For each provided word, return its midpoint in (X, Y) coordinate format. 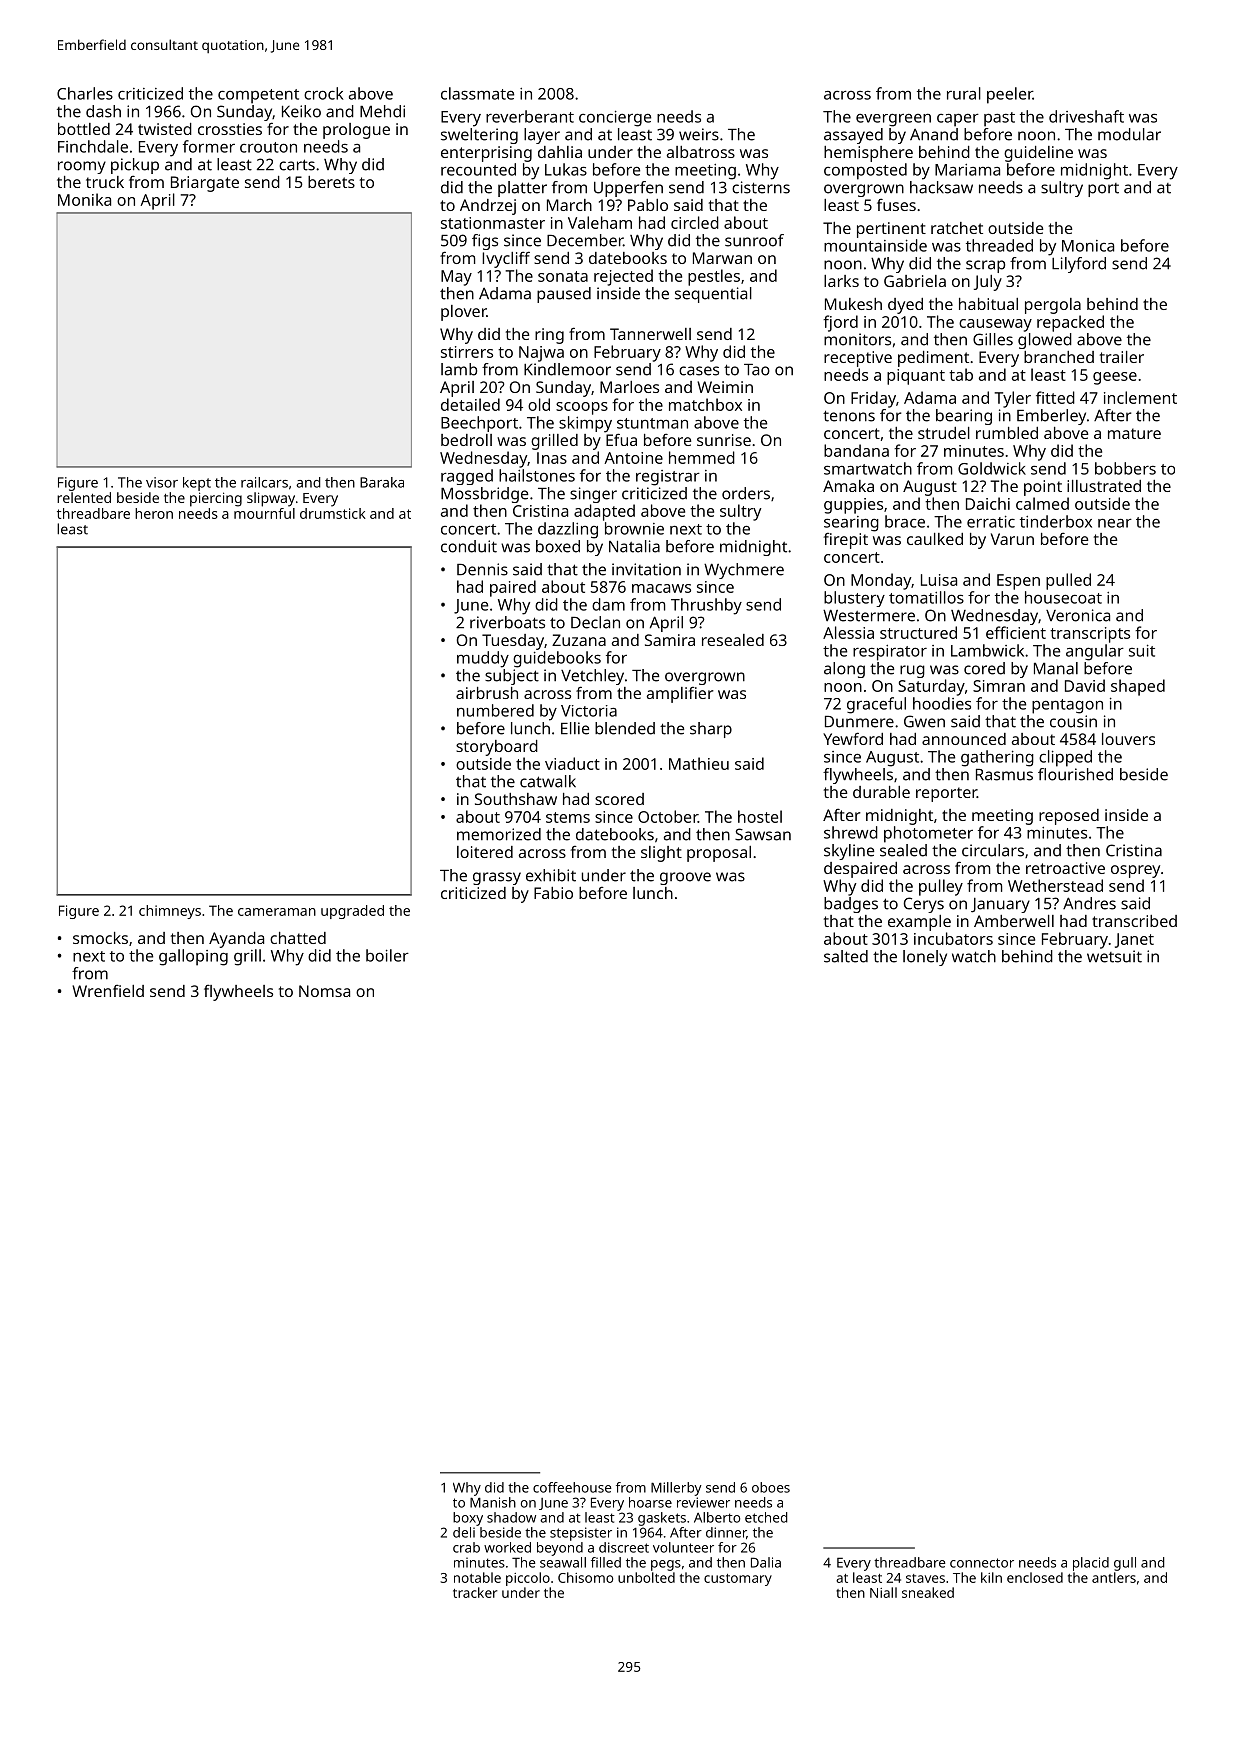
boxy (468, 1519)
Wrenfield (108, 990)
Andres (1089, 903)
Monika (84, 199)
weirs (699, 134)
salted (846, 956)
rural (964, 93)
